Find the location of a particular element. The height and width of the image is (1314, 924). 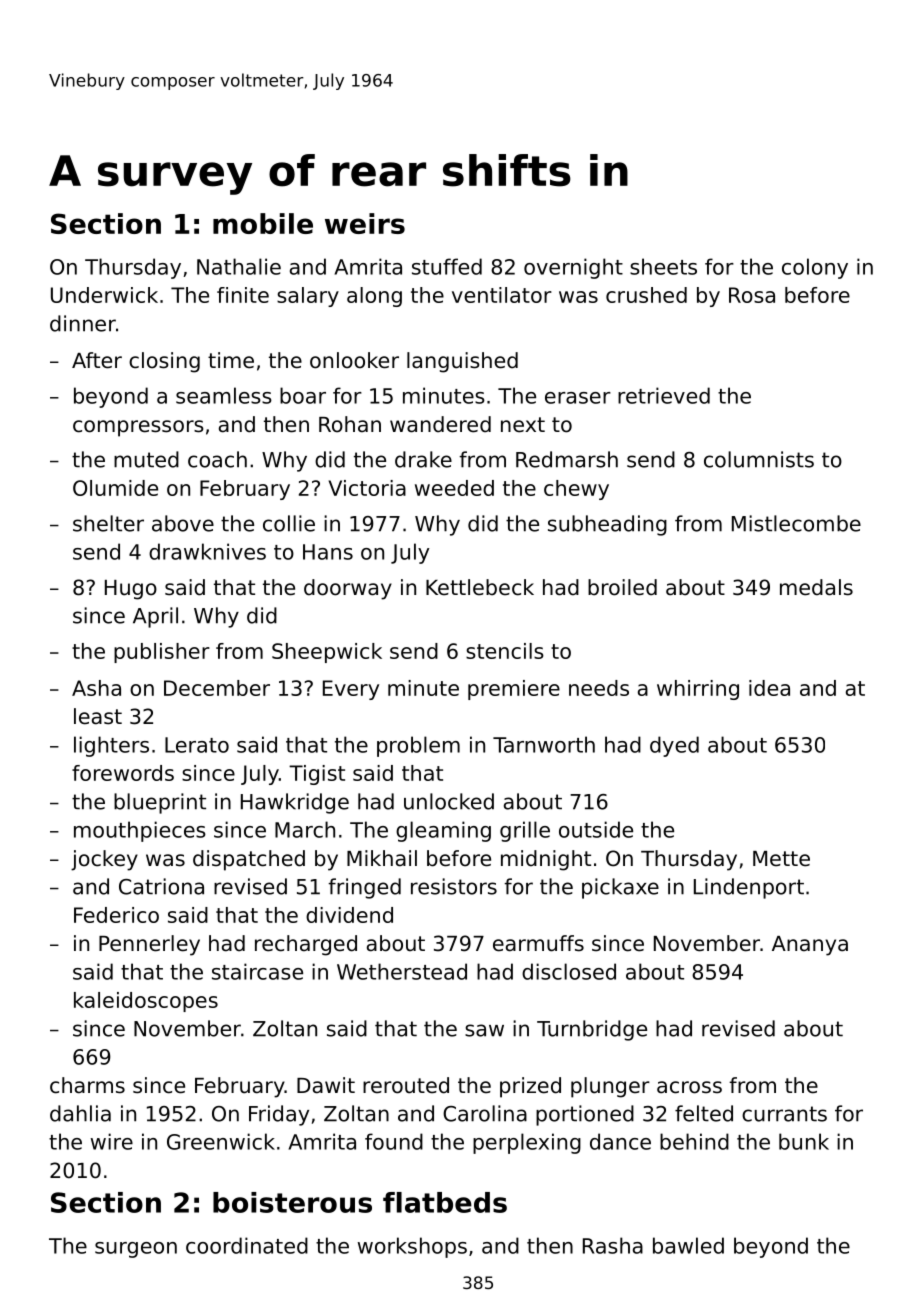

dispatched is located at coordinates (249, 860).
